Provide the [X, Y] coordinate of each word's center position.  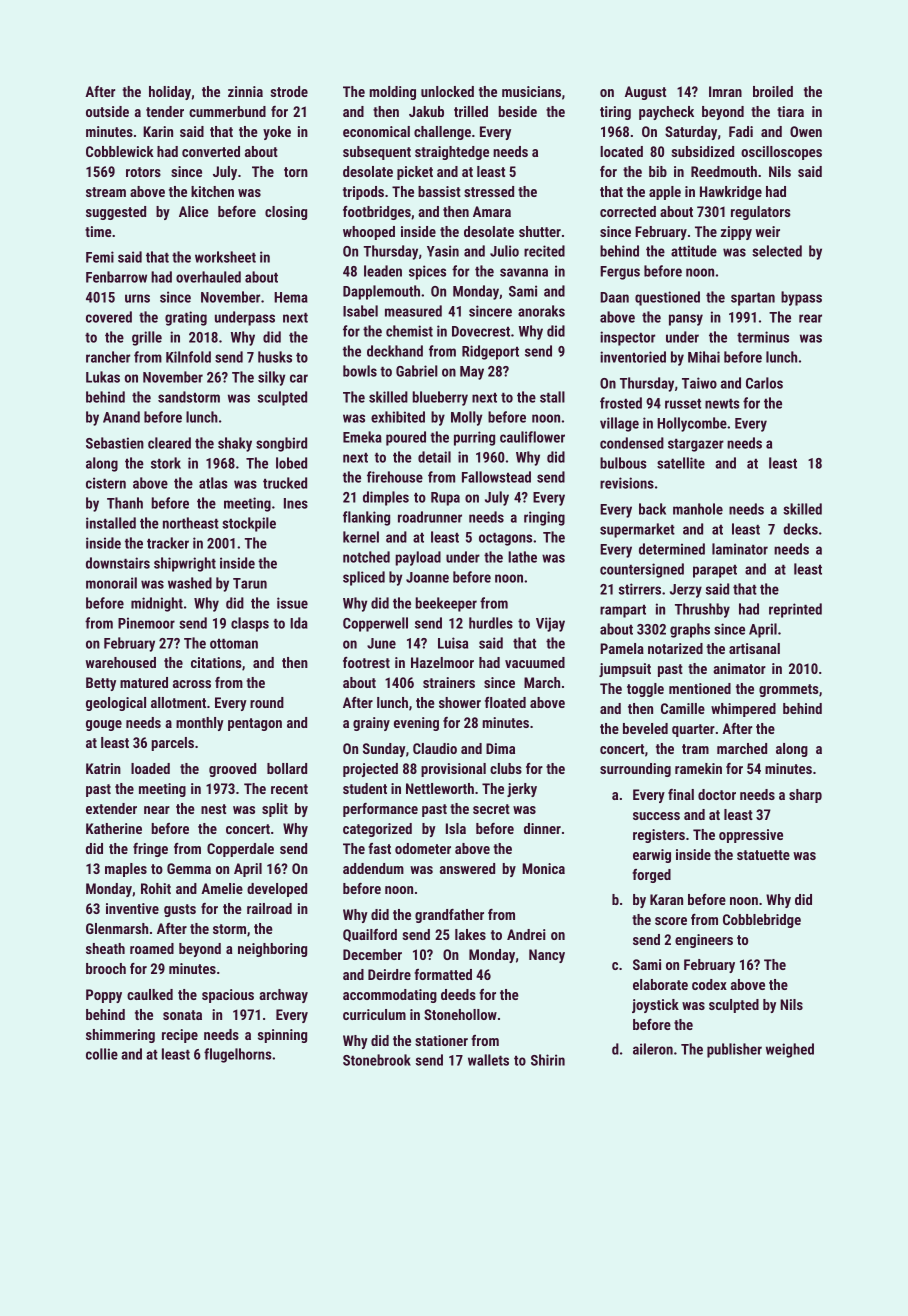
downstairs [118, 563]
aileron [653, 1049]
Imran [725, 91]
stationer [441, 1040]
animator [739, 668]
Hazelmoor [442, 662]
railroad [269, 908]
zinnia [245, 91]
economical [376, 131]
